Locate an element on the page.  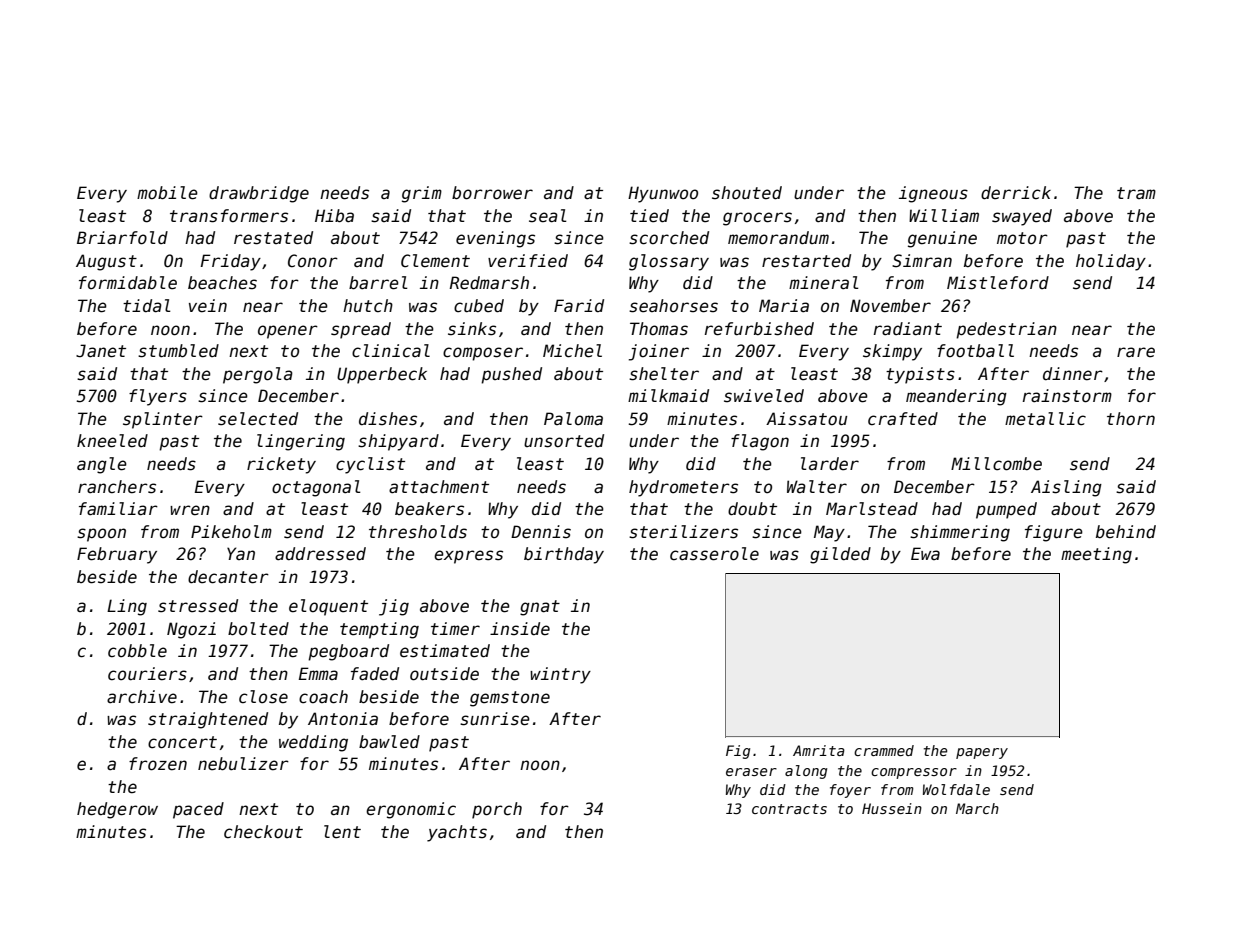
hedgerow is located at coordinates (117, 810).
